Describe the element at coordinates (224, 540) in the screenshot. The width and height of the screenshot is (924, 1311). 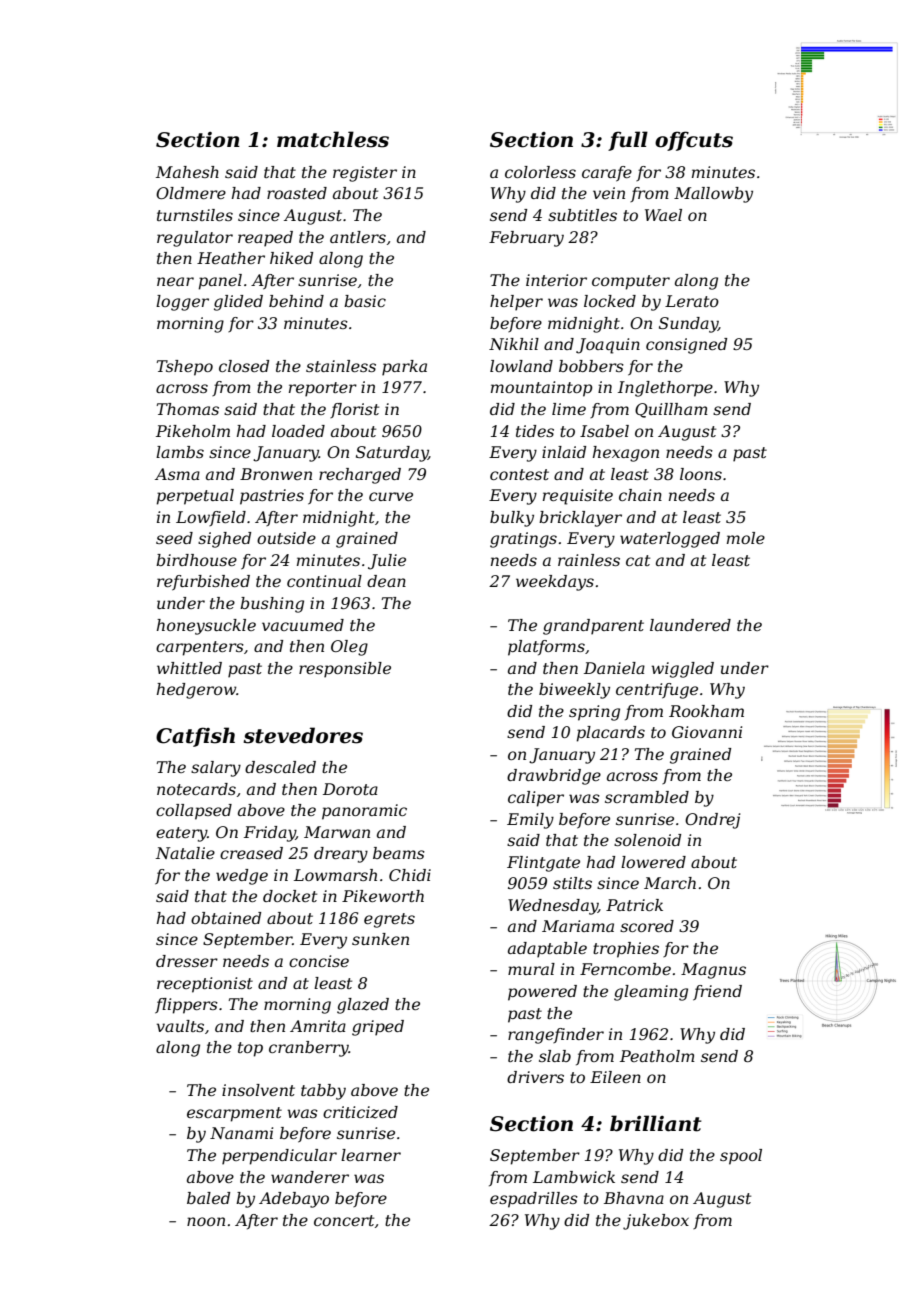
I see `sighed` at that location.
